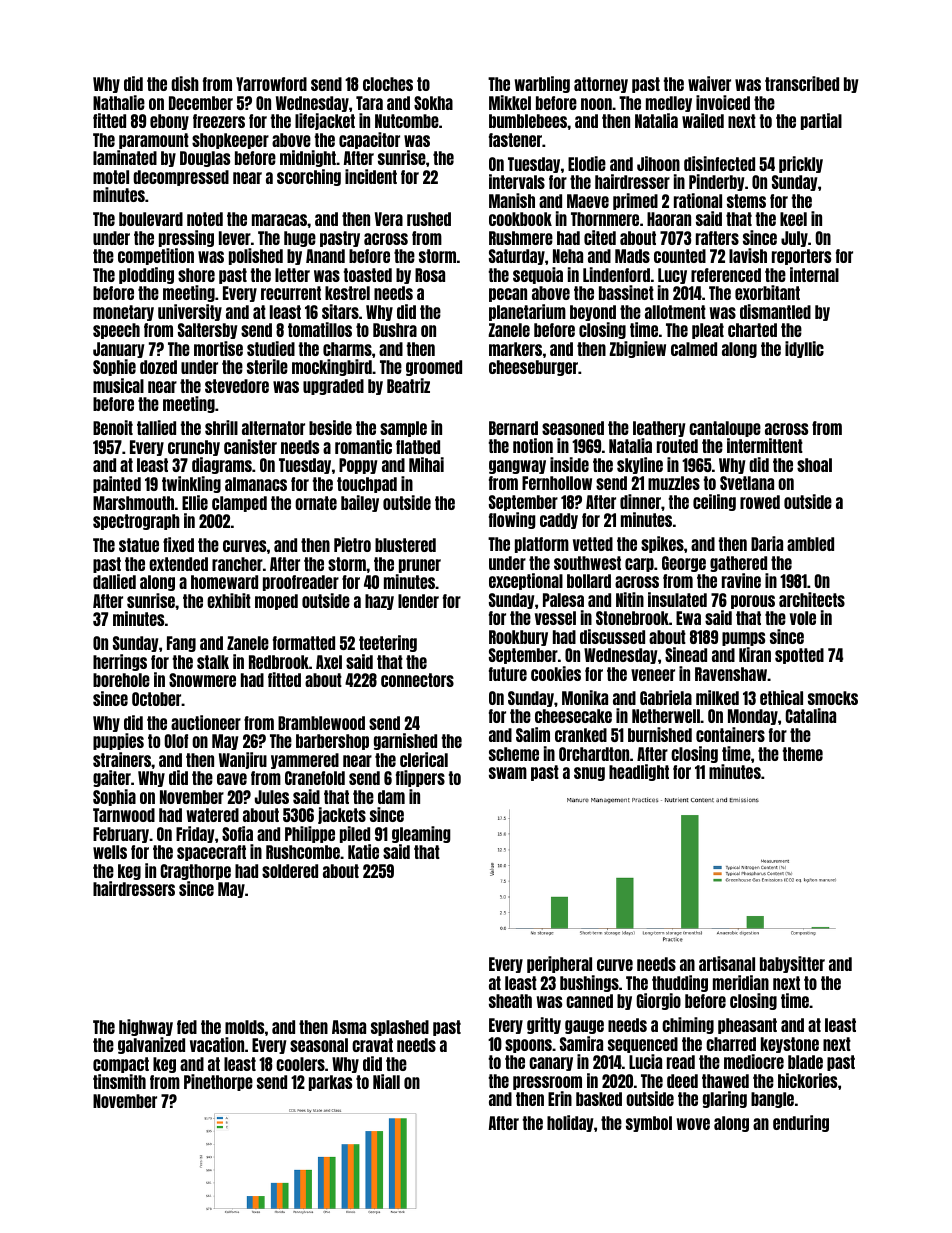 The width and height of the image is (952, 1233). Describe the element at coordinates (386, 1081) in the image. I see `Niall` at that location.
